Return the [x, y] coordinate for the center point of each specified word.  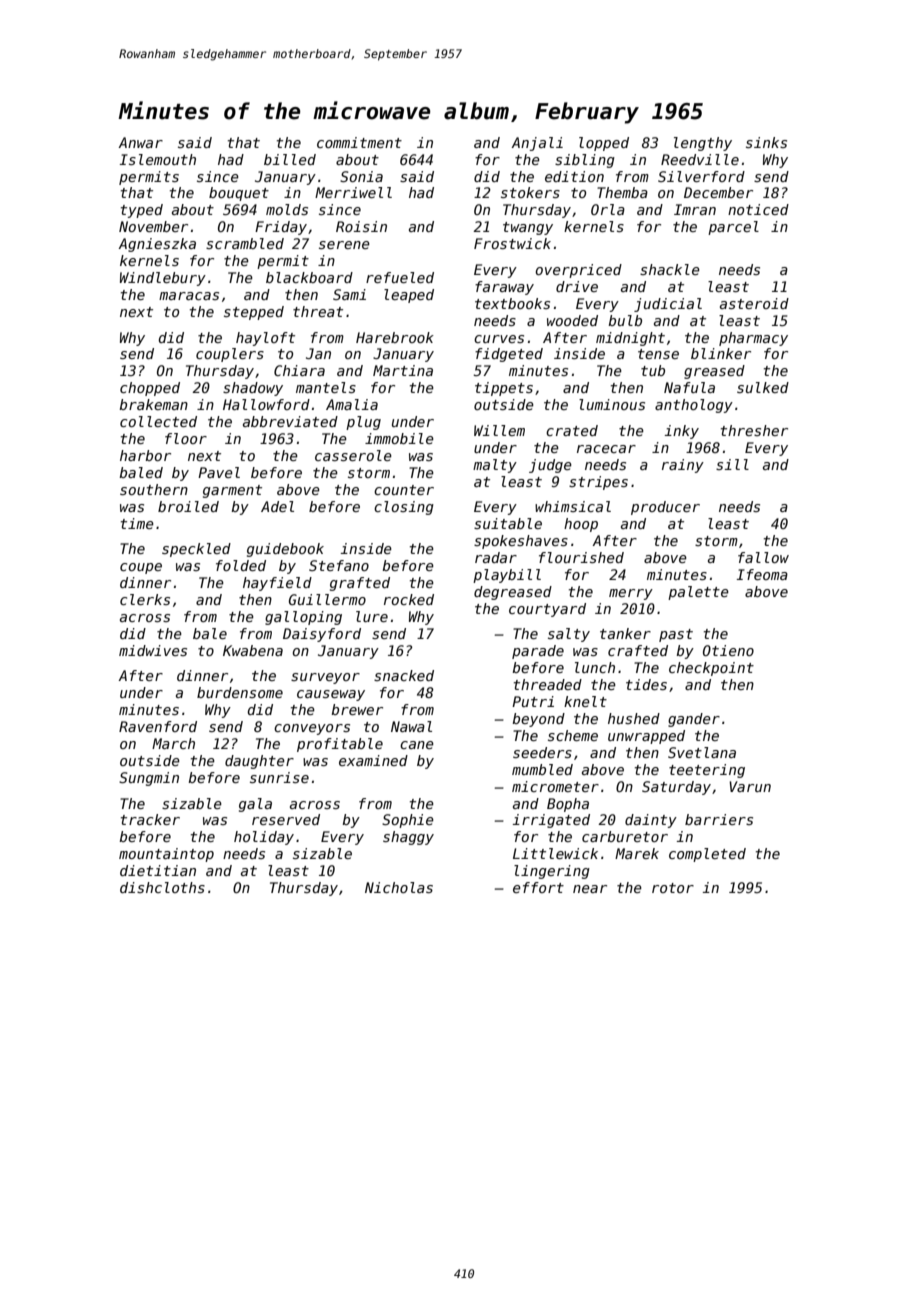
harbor [145, 455]
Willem [499, 430]
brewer [357, 709]
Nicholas [399, 887]
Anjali [537, 144]
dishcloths [162, 887]
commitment [359, 142]
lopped [604, 144]
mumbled [542, 769]
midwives [153, 650]
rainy [683, 466]
